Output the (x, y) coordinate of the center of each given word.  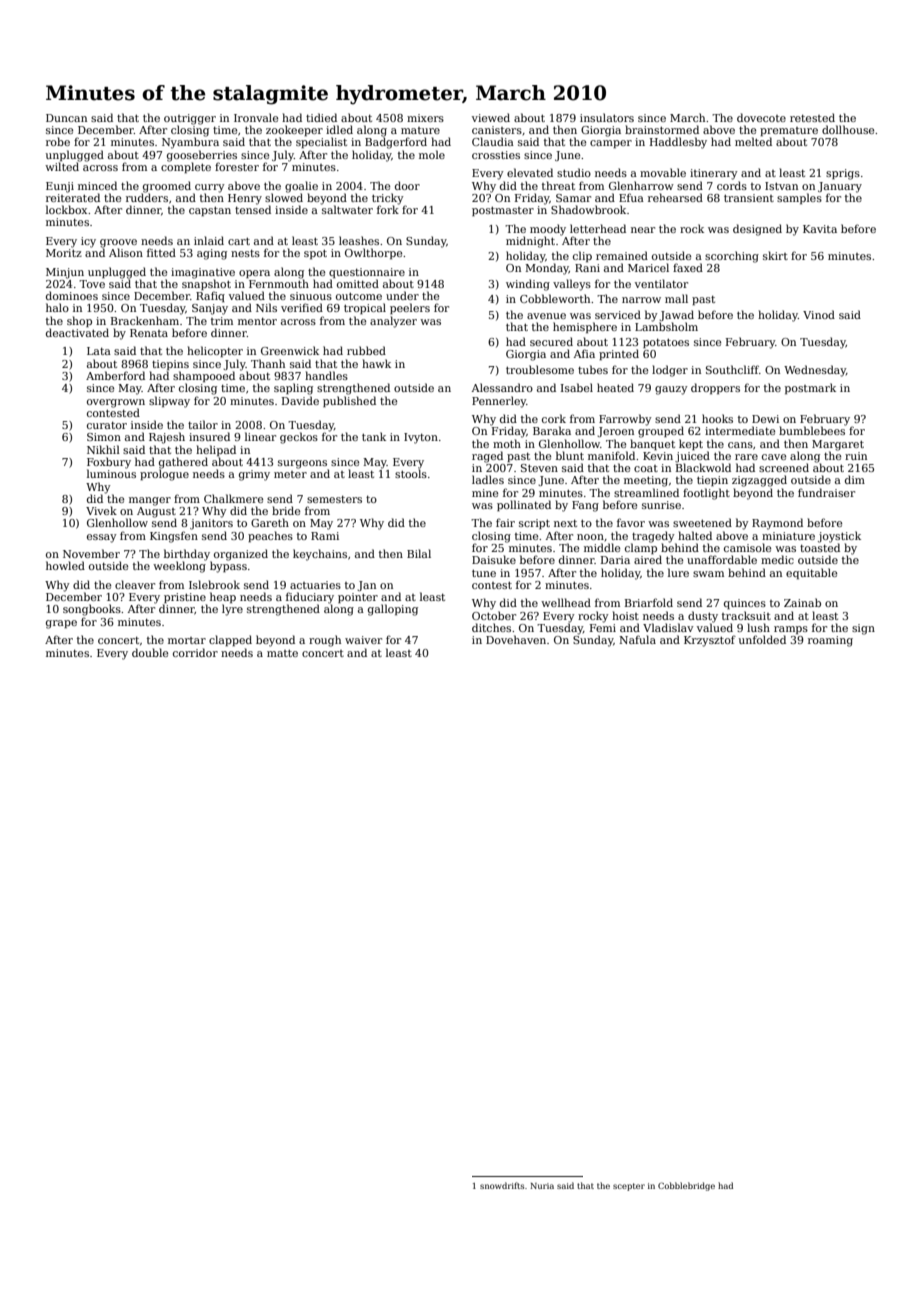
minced (97, 185)
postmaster (503, 211)
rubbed (366, 350)
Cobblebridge (686, 1186)
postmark (810, 388)
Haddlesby (678, 143)
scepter (629, 1187)
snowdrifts (502, 1185)
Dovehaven (516, 639)
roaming (830, 641)
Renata (149, 333)
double (150, 652)
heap (223, 597)
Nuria (542, 1186)
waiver (363, 640)
